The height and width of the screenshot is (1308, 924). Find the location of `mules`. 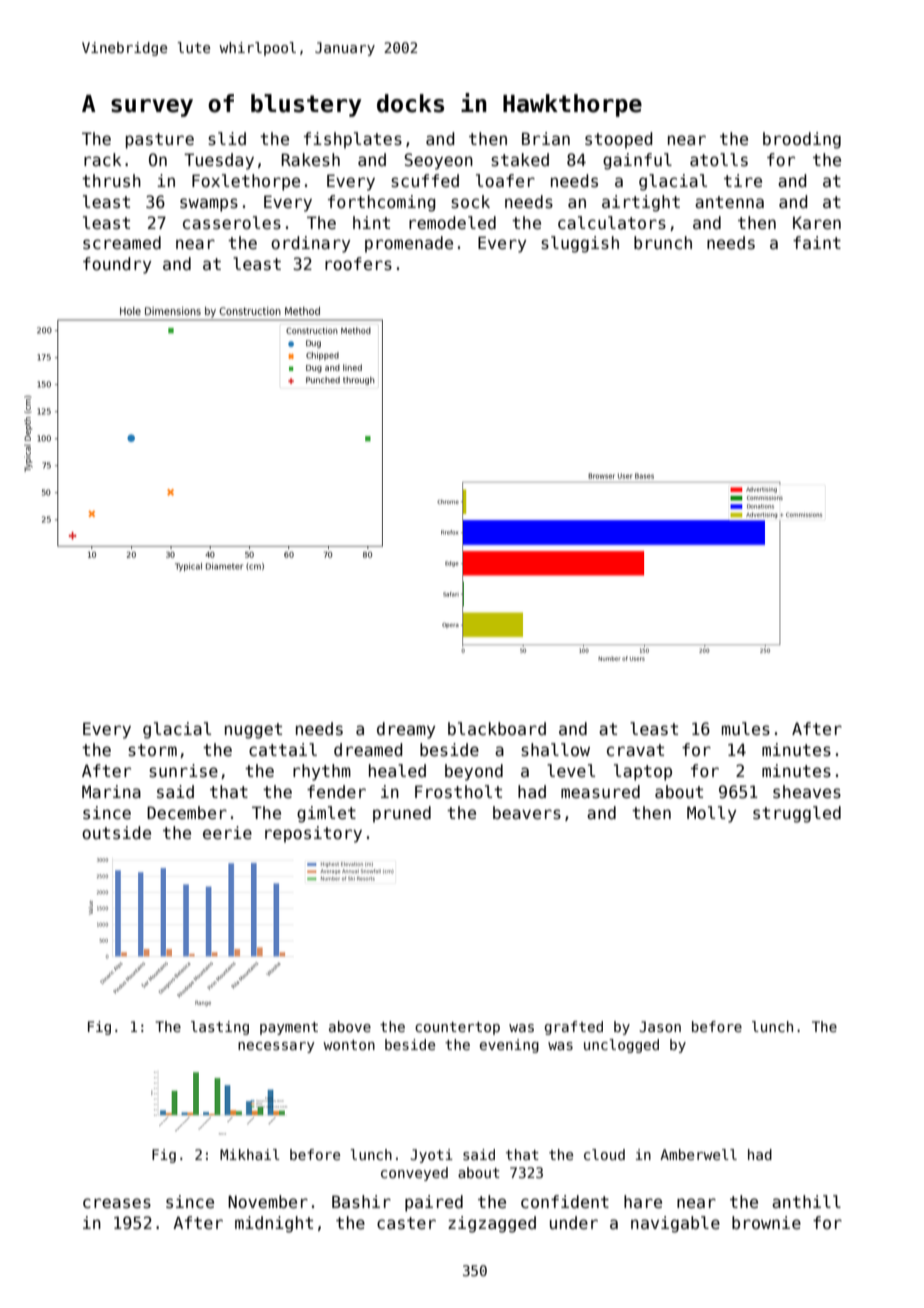

mules is located at coordinates (746, 729).
